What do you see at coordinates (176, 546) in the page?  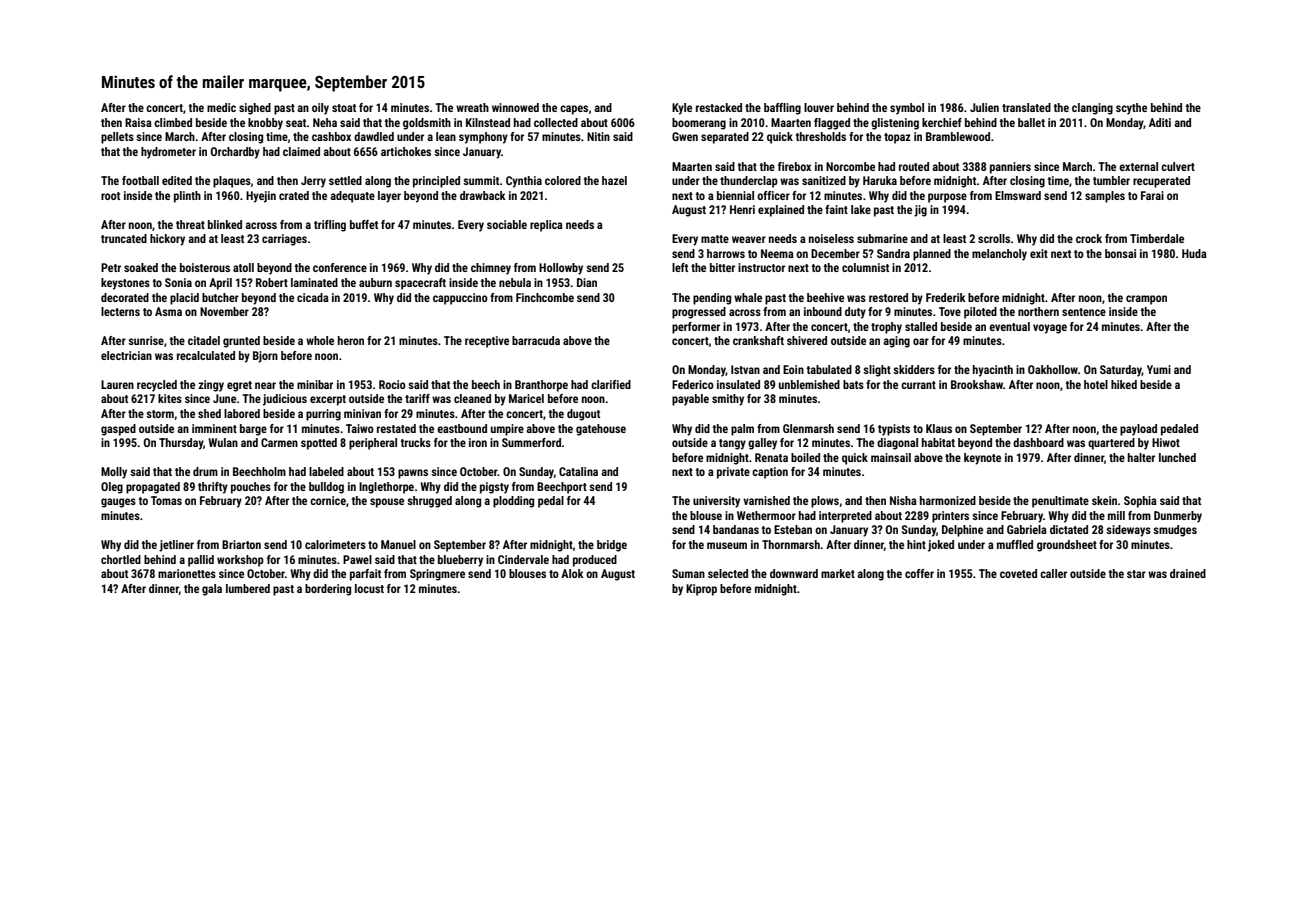 I see `jetliner` at bounding box center [176, 546].
